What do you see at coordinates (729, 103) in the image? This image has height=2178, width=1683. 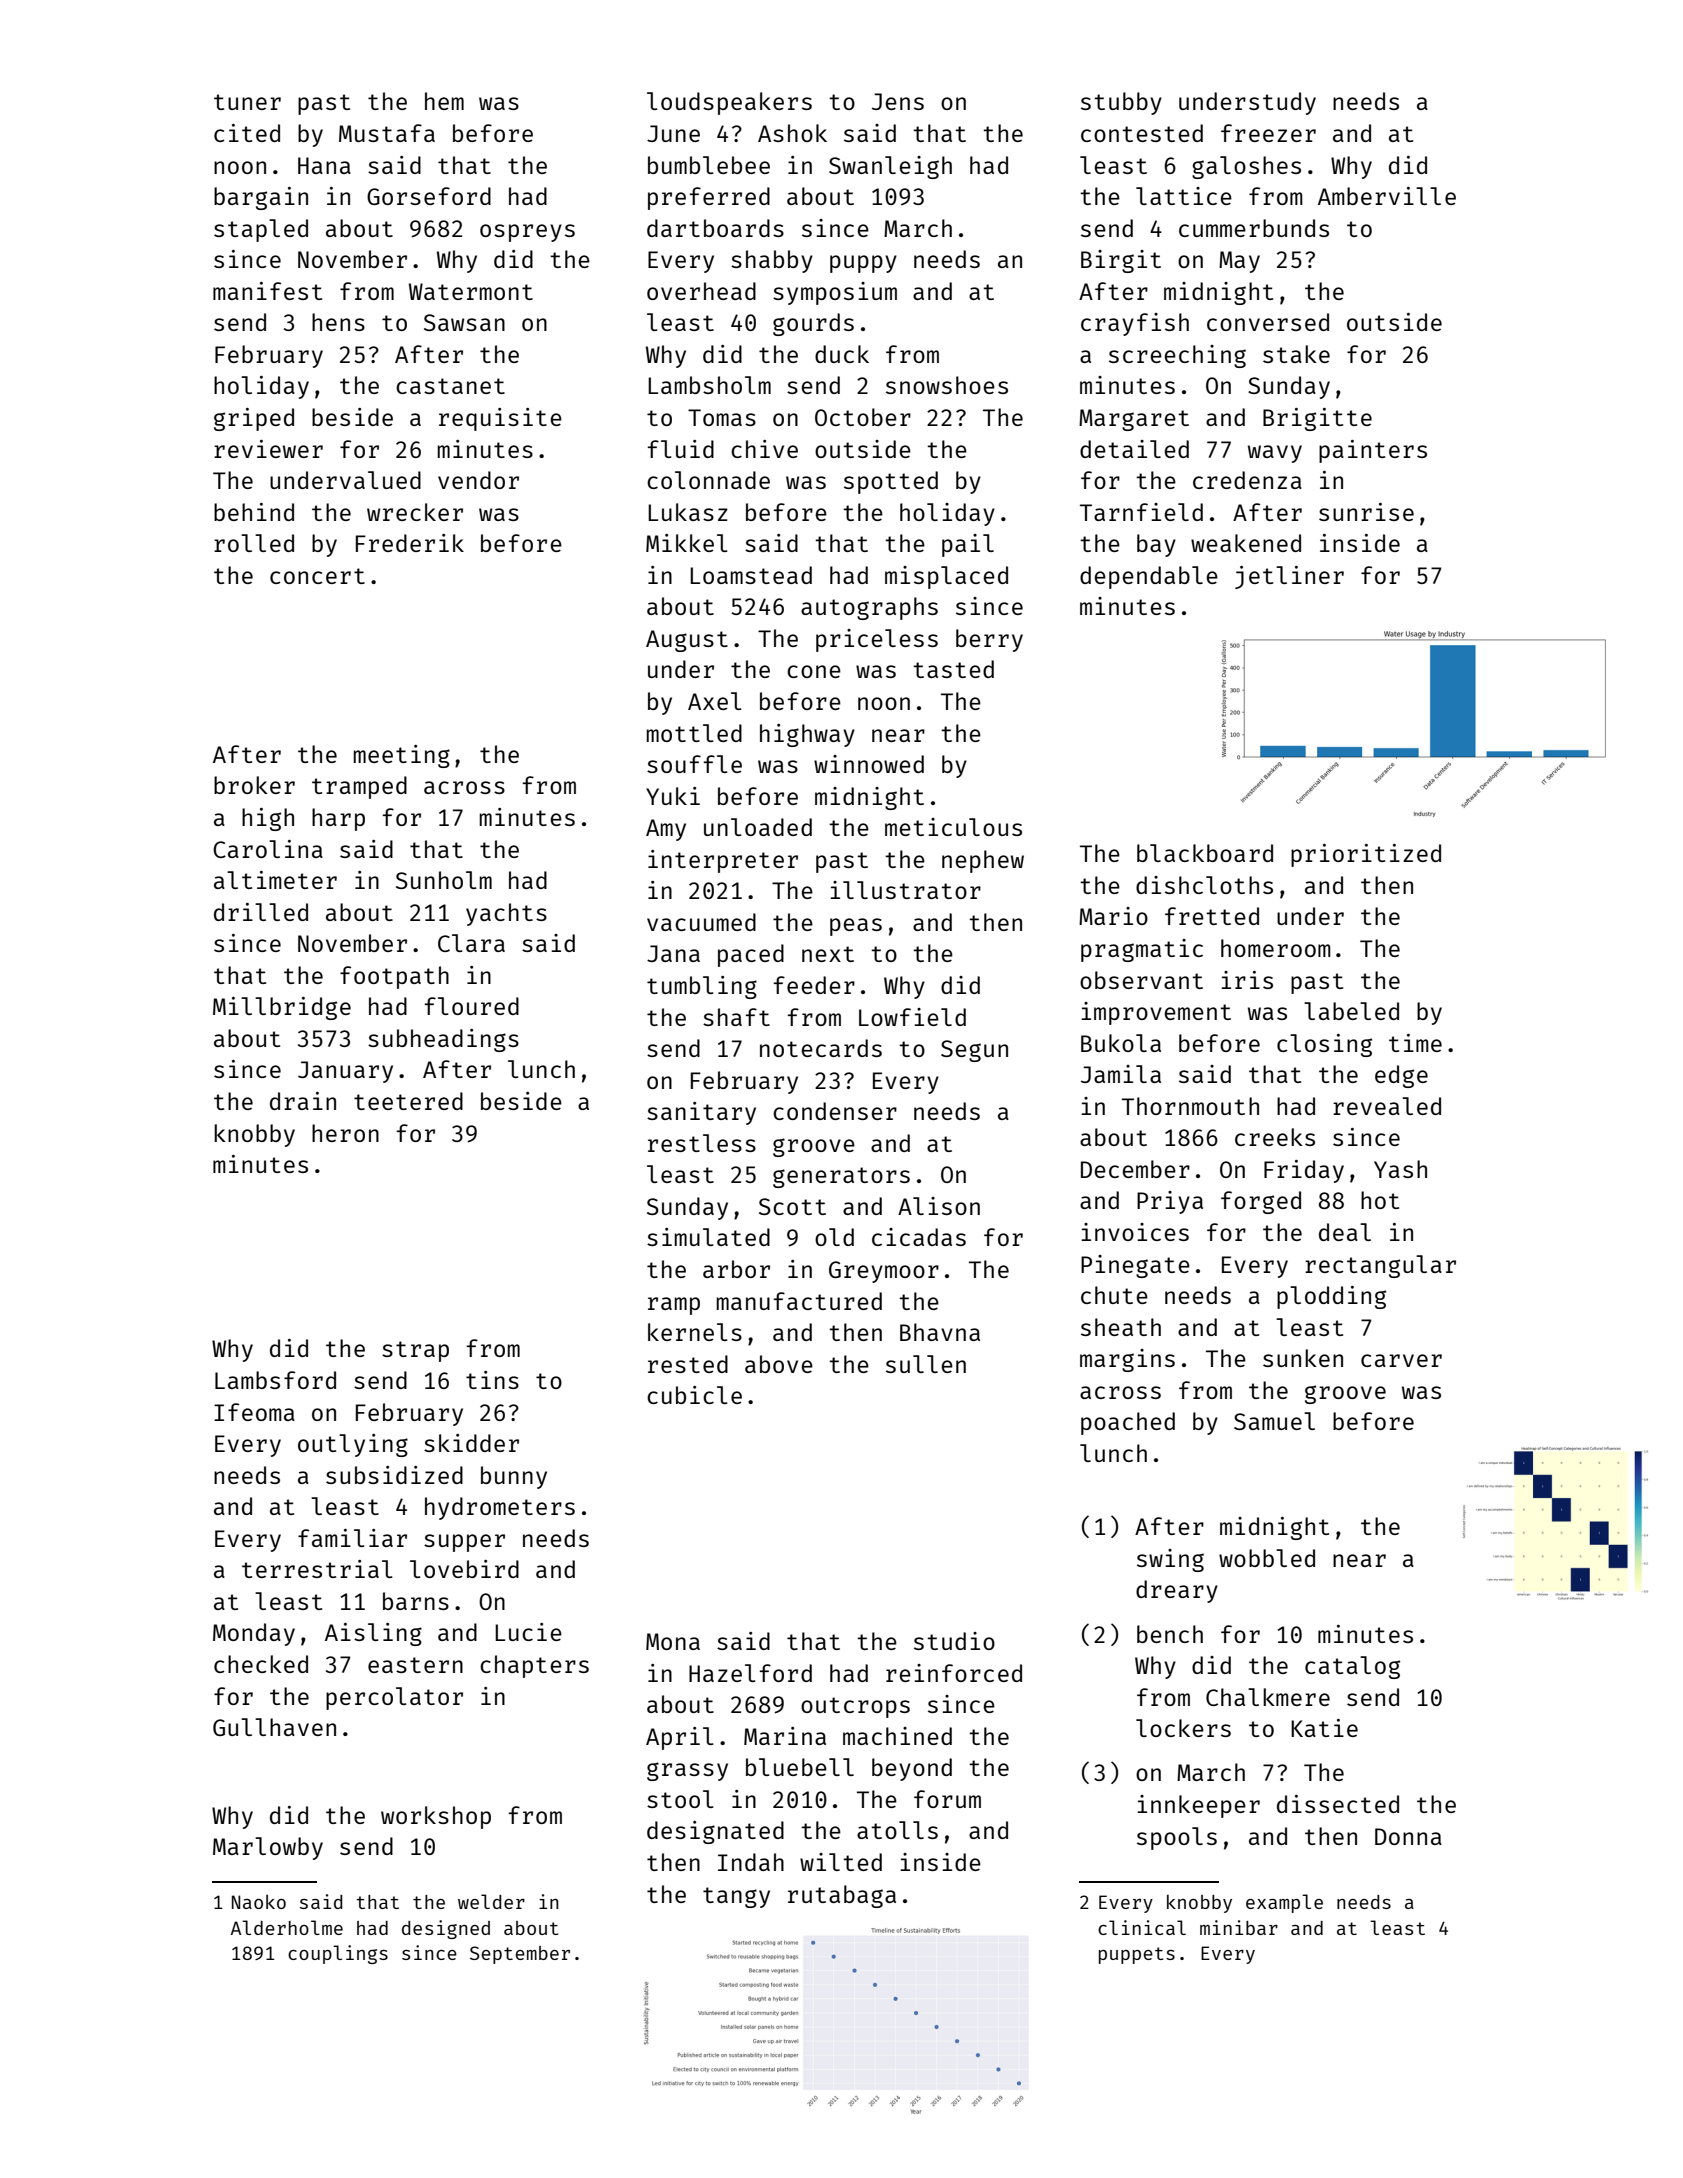 I see `loudspeakers` at bounding box center [729, 103].
